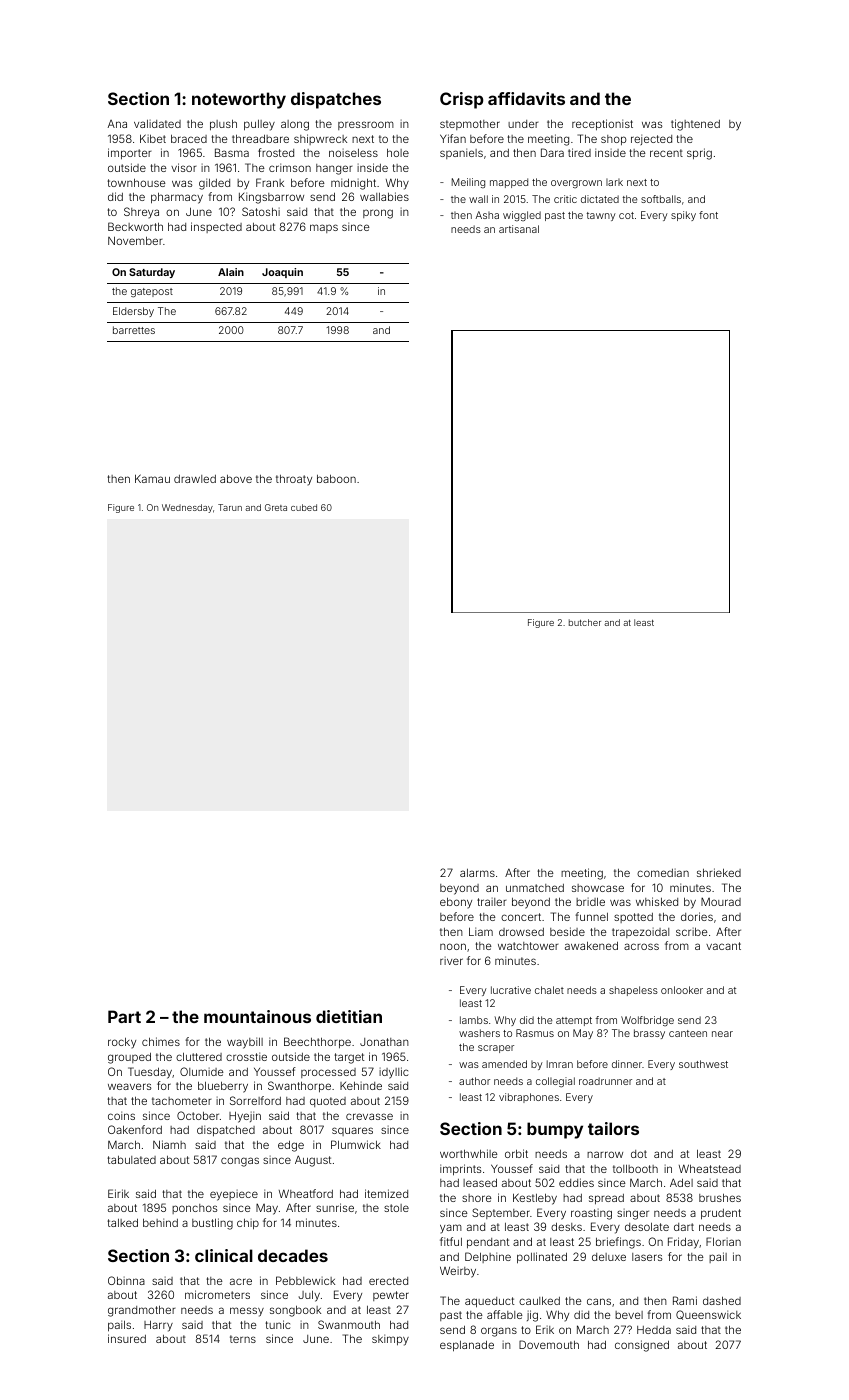 This screenshot has width=849, height=1400. Describe the element at coordinates (663, 873) in the screenshot. I see `comedian` at that location.
